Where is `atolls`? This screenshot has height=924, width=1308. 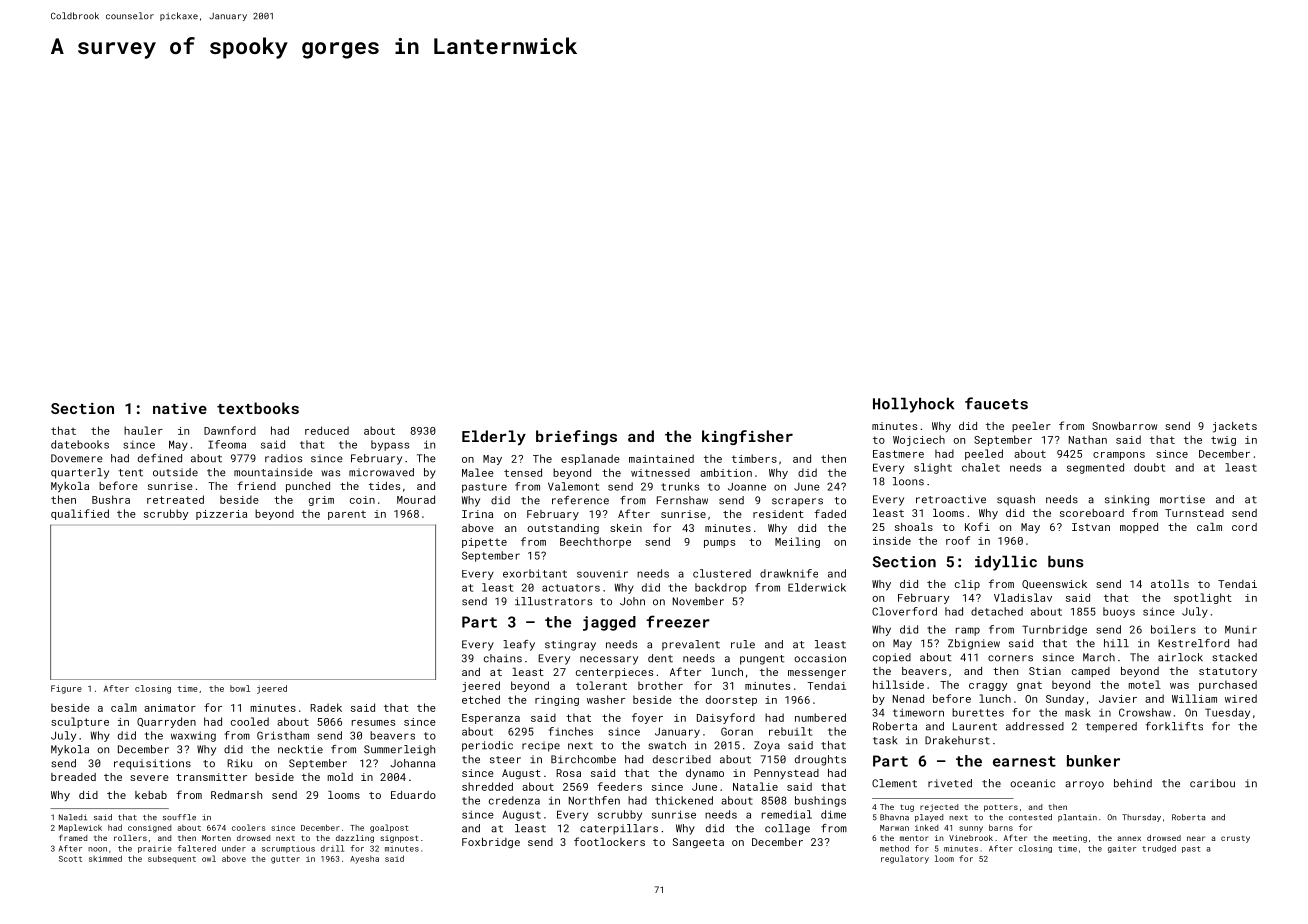 atolls is located at coordinates (1170, 584).
